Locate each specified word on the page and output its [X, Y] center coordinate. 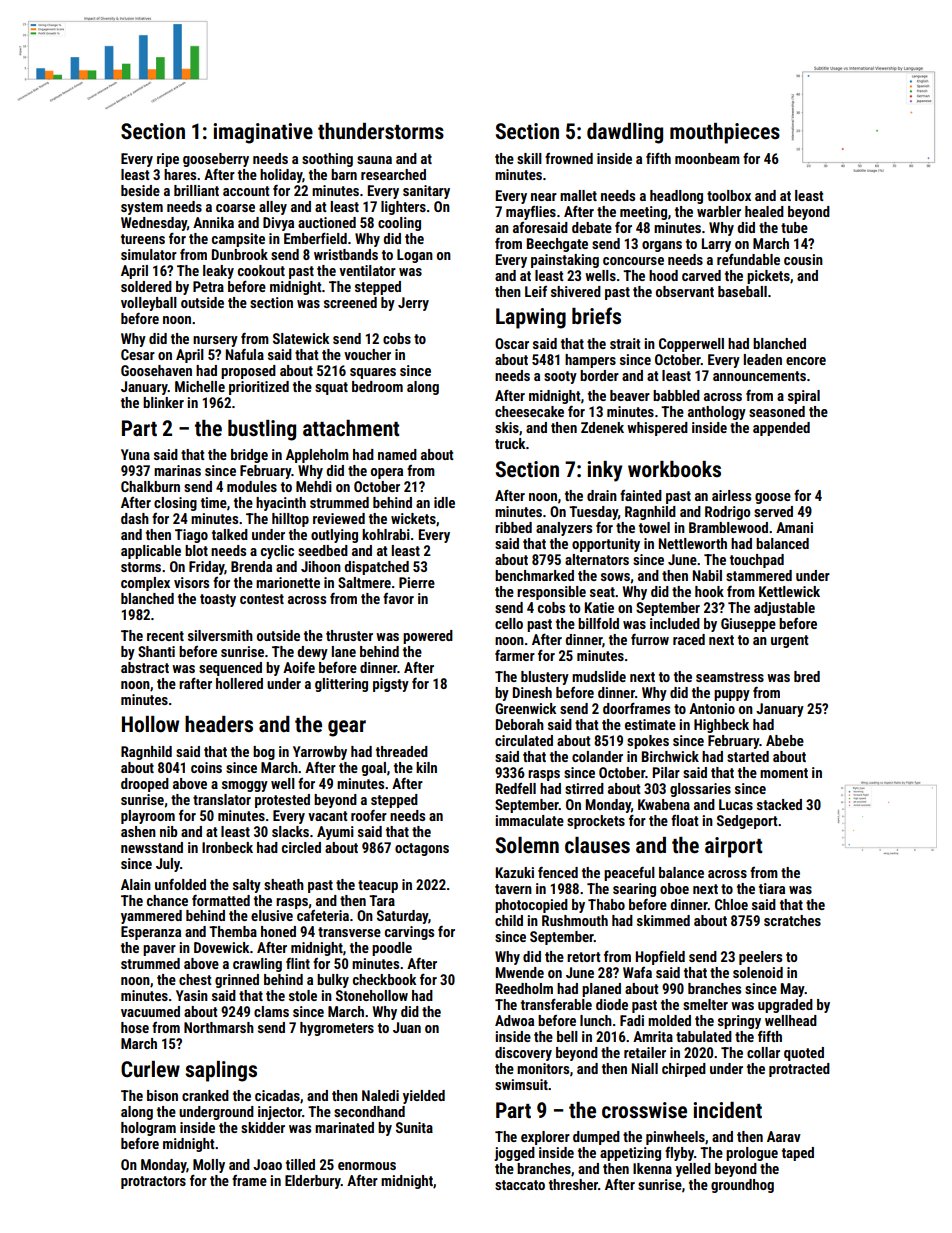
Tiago [191, 536]
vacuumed [150, 1011]
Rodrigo [727, 513]
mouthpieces [725, 133]
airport [733, 847]
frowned [569, 158]
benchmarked [534, 575]
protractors [153, 1182]
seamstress [730, 677]
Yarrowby [320, 753]
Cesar [138, 354]
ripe [168, 160]
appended [781, 429]
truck [510, 443]
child [509, 920]
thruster [349, 635]
